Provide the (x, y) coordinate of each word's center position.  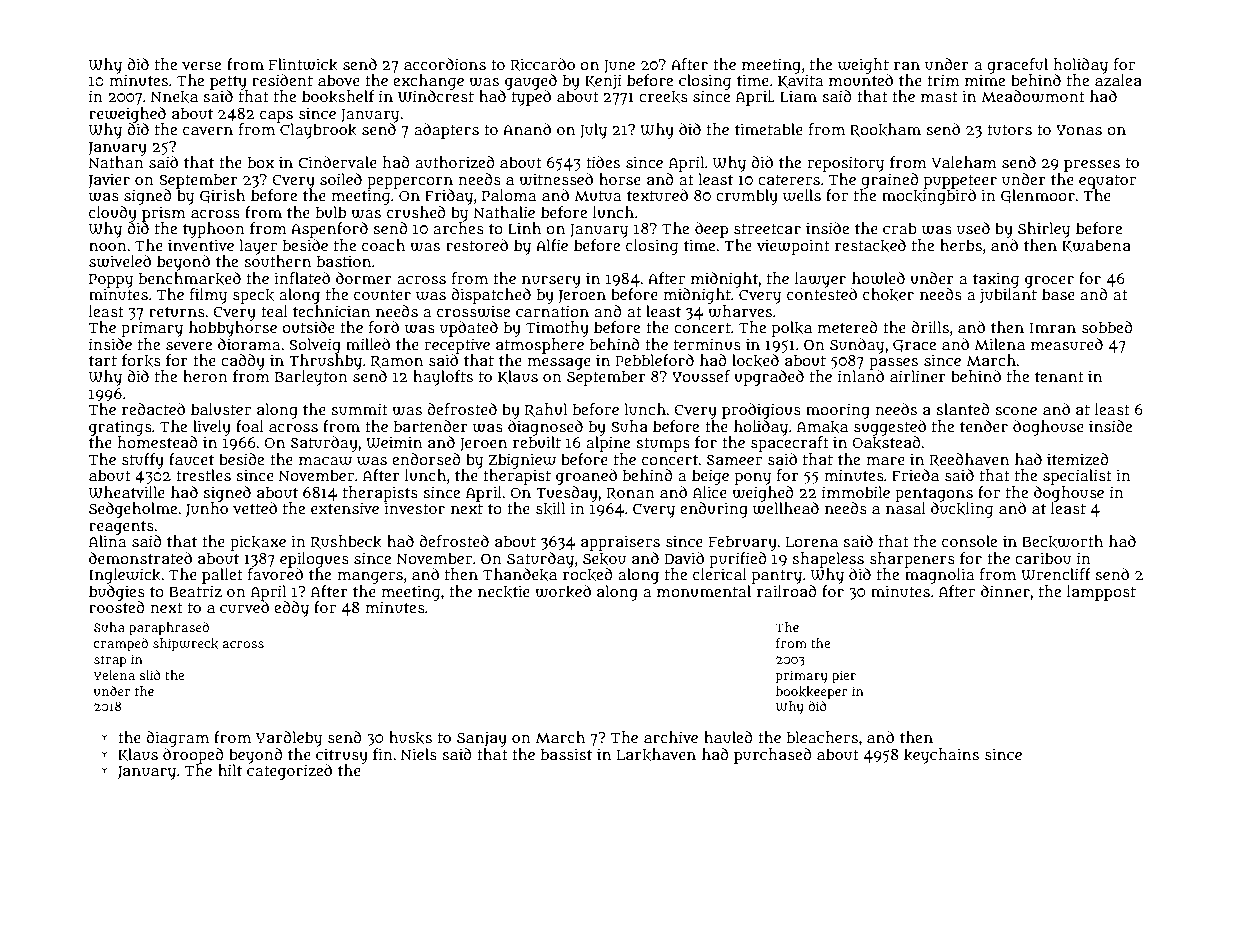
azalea (1118, 80)
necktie (504, 591)
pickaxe (258, 543)
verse (201, 66)
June (619, 67)
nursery (551, 281)
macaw (325, 461)
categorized (289, 772)
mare (886, 460)
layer (258, 247)
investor (414, 508)
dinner (1005, 591)
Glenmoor (1038, 196)
